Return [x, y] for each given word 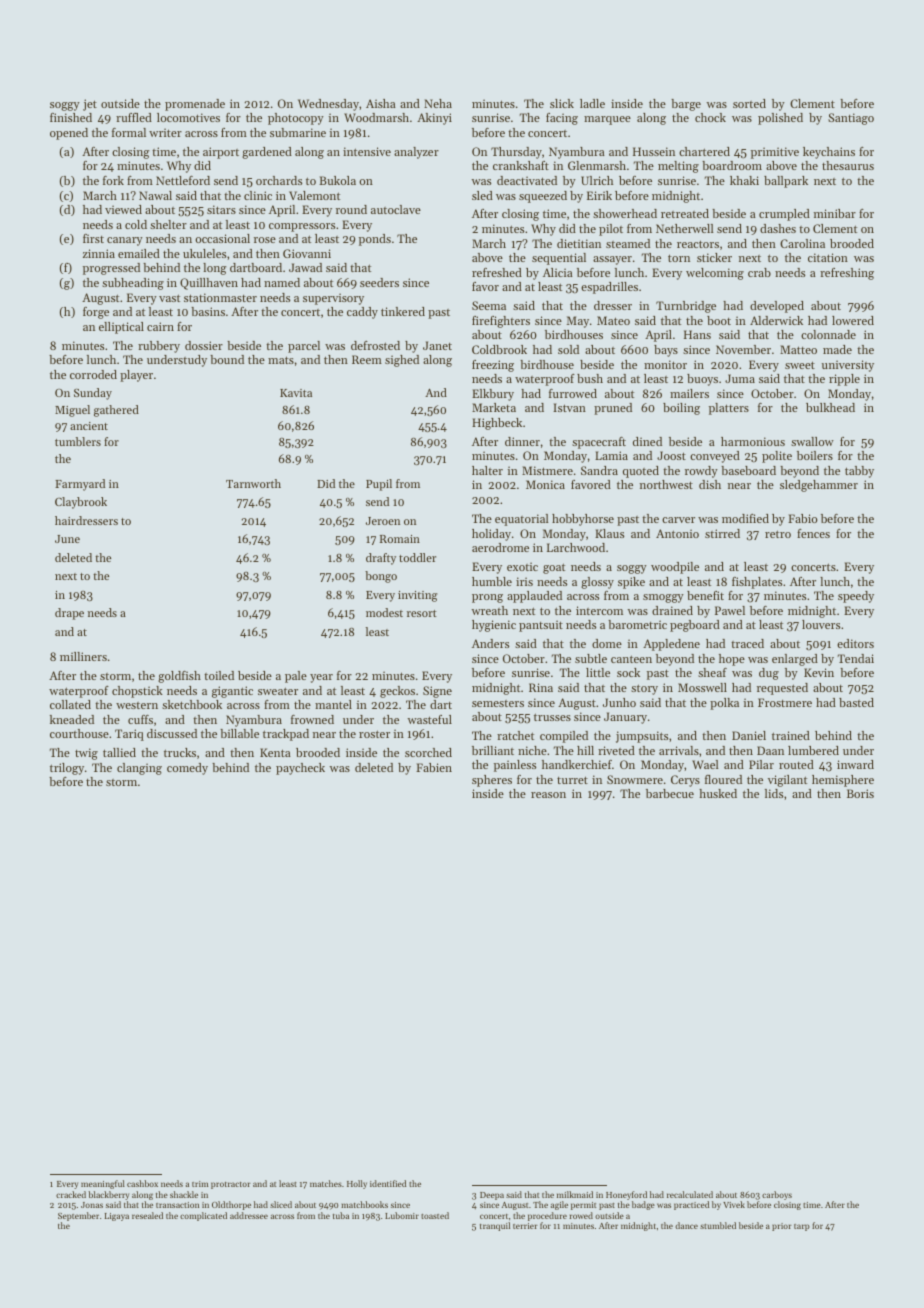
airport [221, 153]
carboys [777, 1195]
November [743, 349]
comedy [187, 769]
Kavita [296, 393]
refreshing [847, 274]
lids [774, 793]
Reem [367, 359]
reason [548, 795]
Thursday [516, 153]
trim [200, 1184]
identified [388, 1183]
